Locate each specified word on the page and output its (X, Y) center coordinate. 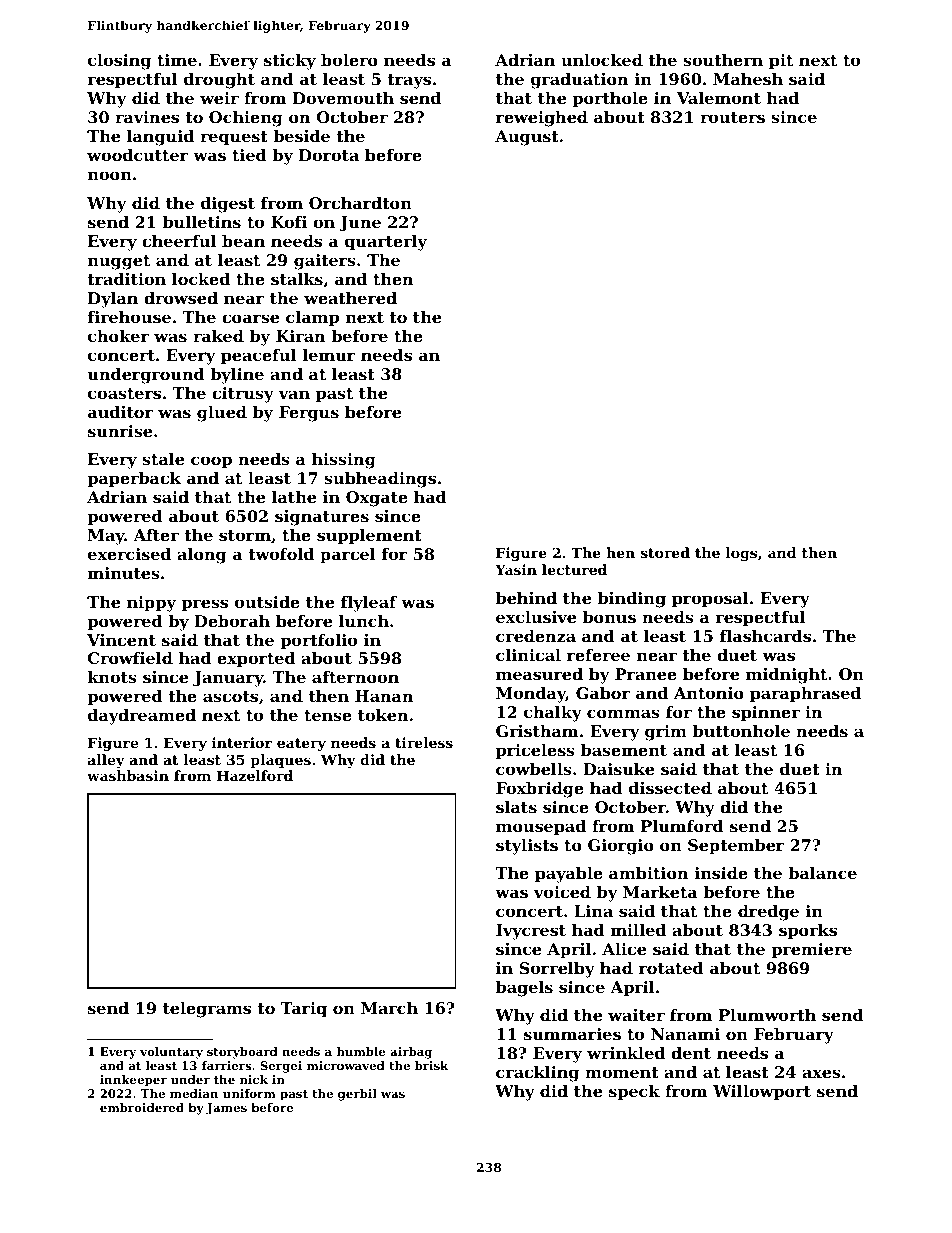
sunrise (120, 431)
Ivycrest (531, 932)
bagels (524, 989)
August (527, 138)
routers (732, 117)
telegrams (207, 1010)
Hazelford (255, 775)
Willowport (762, 1093)
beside (301, 136)
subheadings (380, 480)
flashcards (765, 636)
